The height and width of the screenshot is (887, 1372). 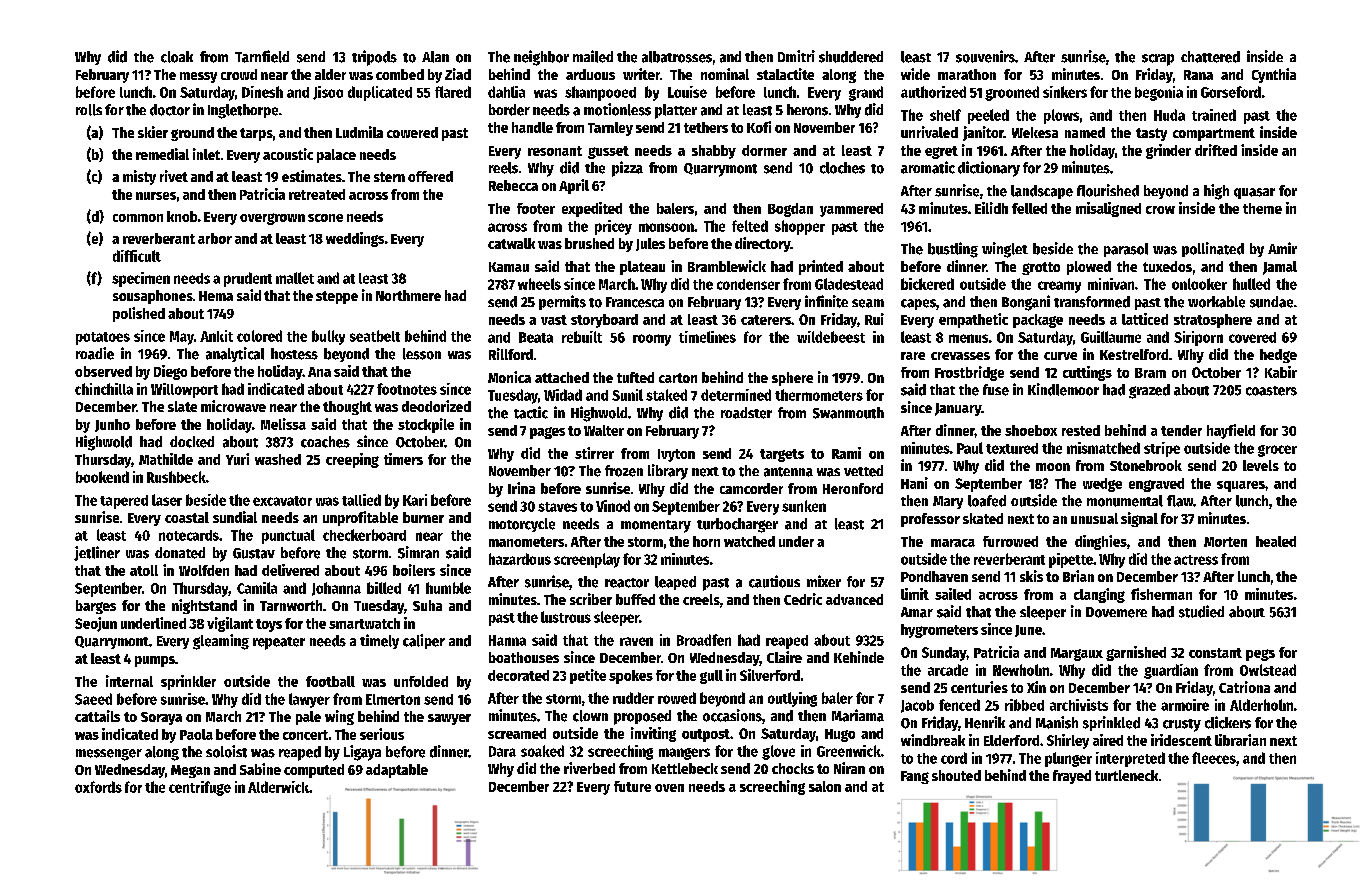 I want to click on tripods, so click(x=374, y=58).
